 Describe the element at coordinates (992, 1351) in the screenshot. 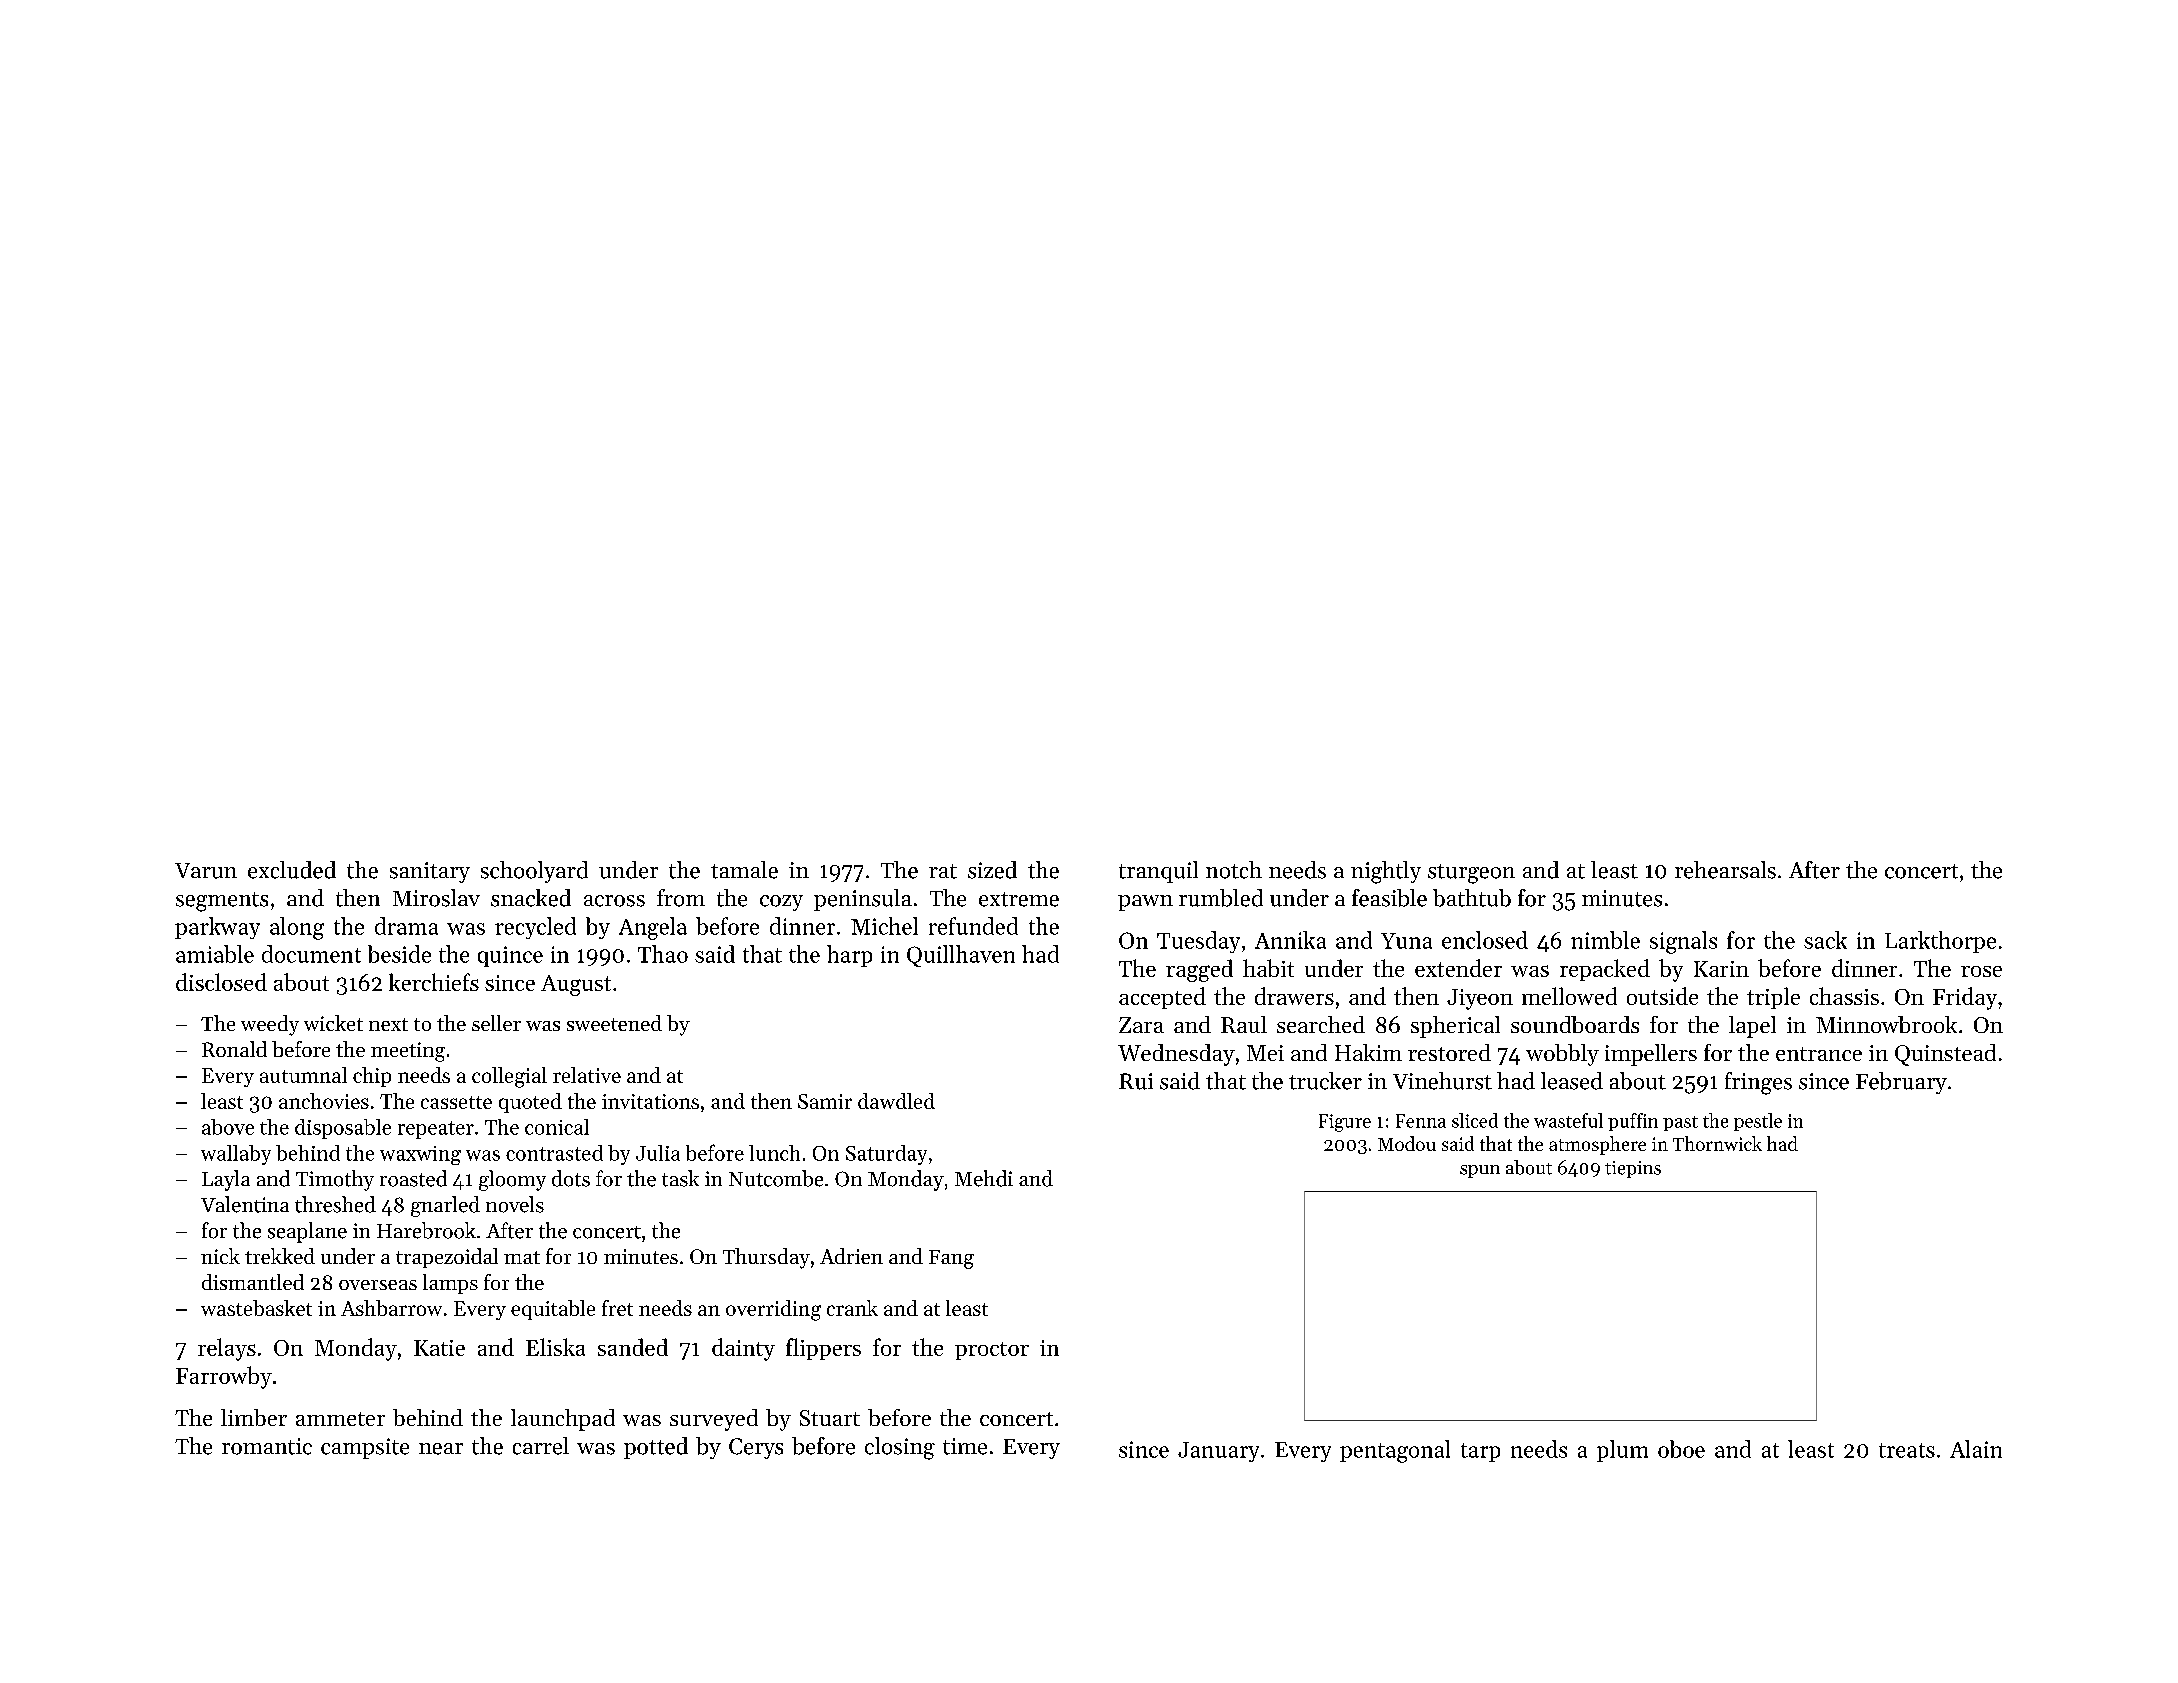

I see `proctor` at that location.
